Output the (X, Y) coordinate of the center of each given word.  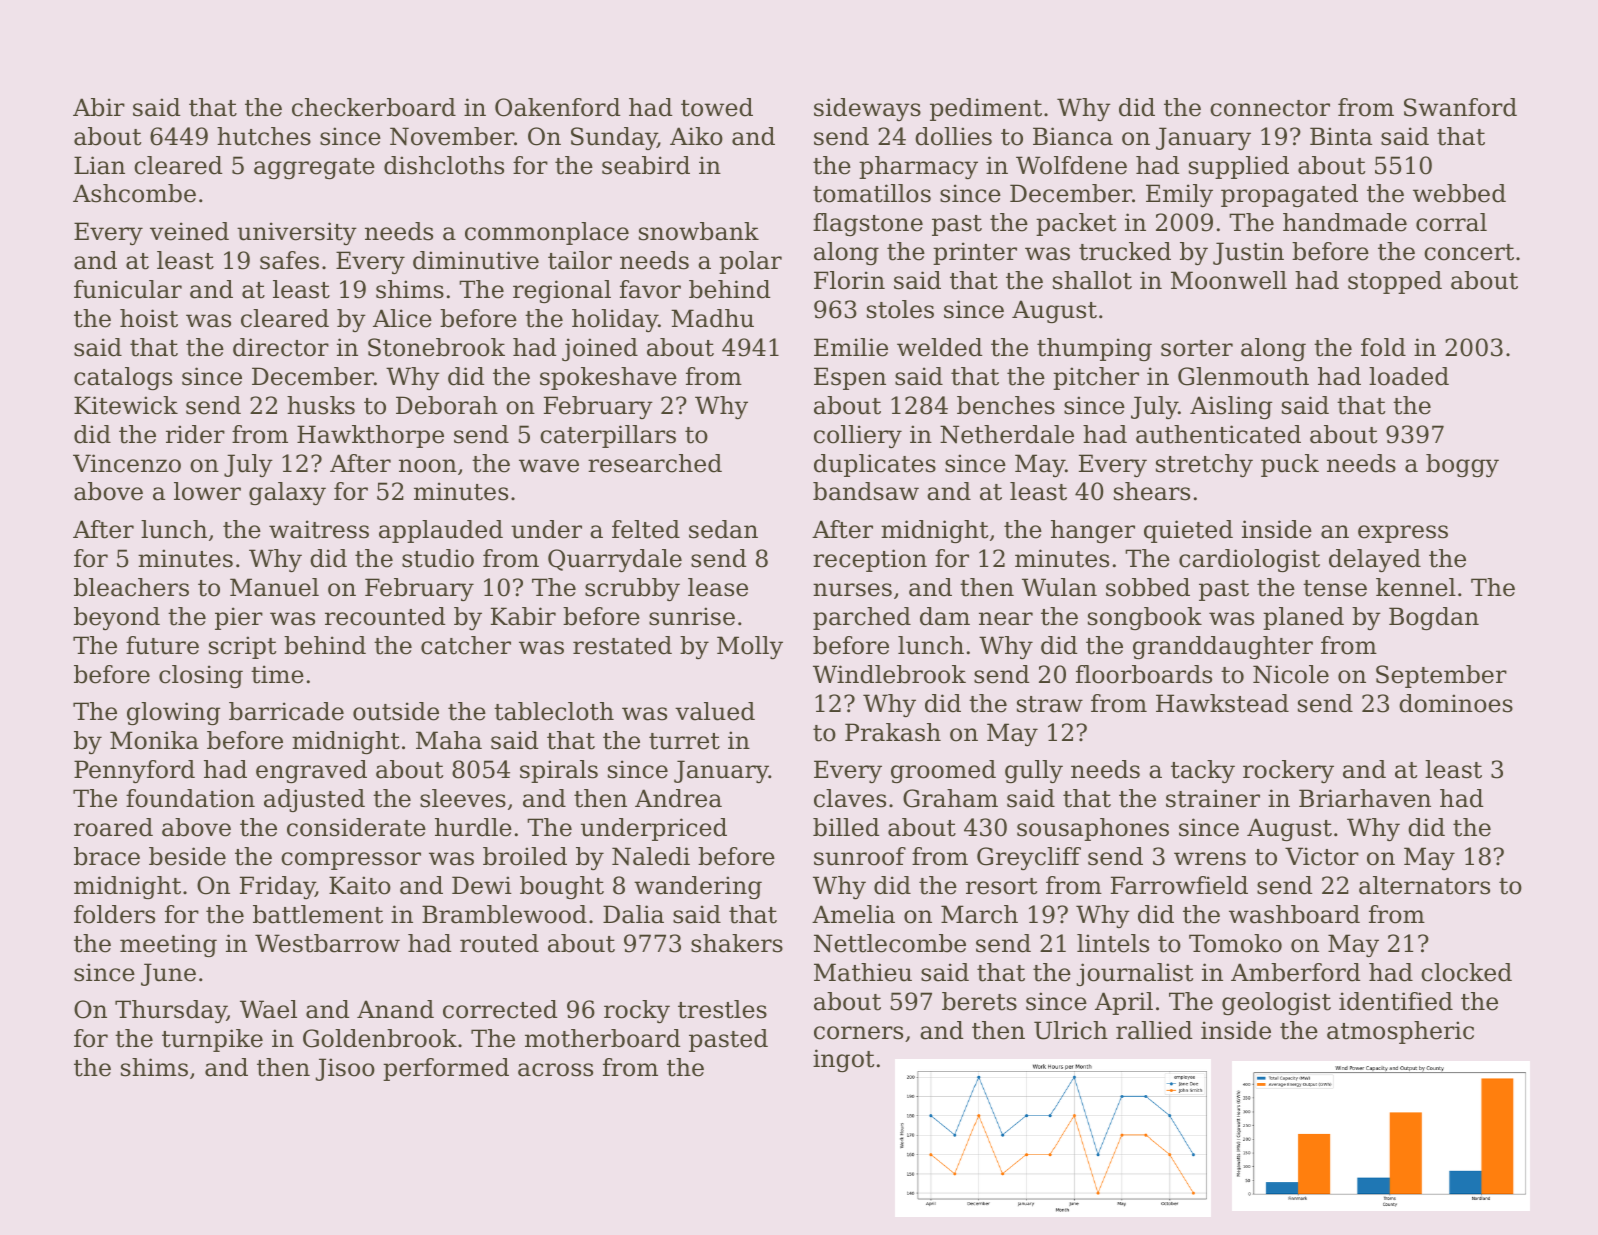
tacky (1203, 771)
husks (321, 405)
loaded (1409, 376)
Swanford (1460, 107)
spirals (559, 771)
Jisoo (345, 1069)
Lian (99, 165)
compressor (351, 861)
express (1403, 534)
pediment (986, 109)
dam (945, 616)
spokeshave (608, 378)
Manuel (274, 587)
